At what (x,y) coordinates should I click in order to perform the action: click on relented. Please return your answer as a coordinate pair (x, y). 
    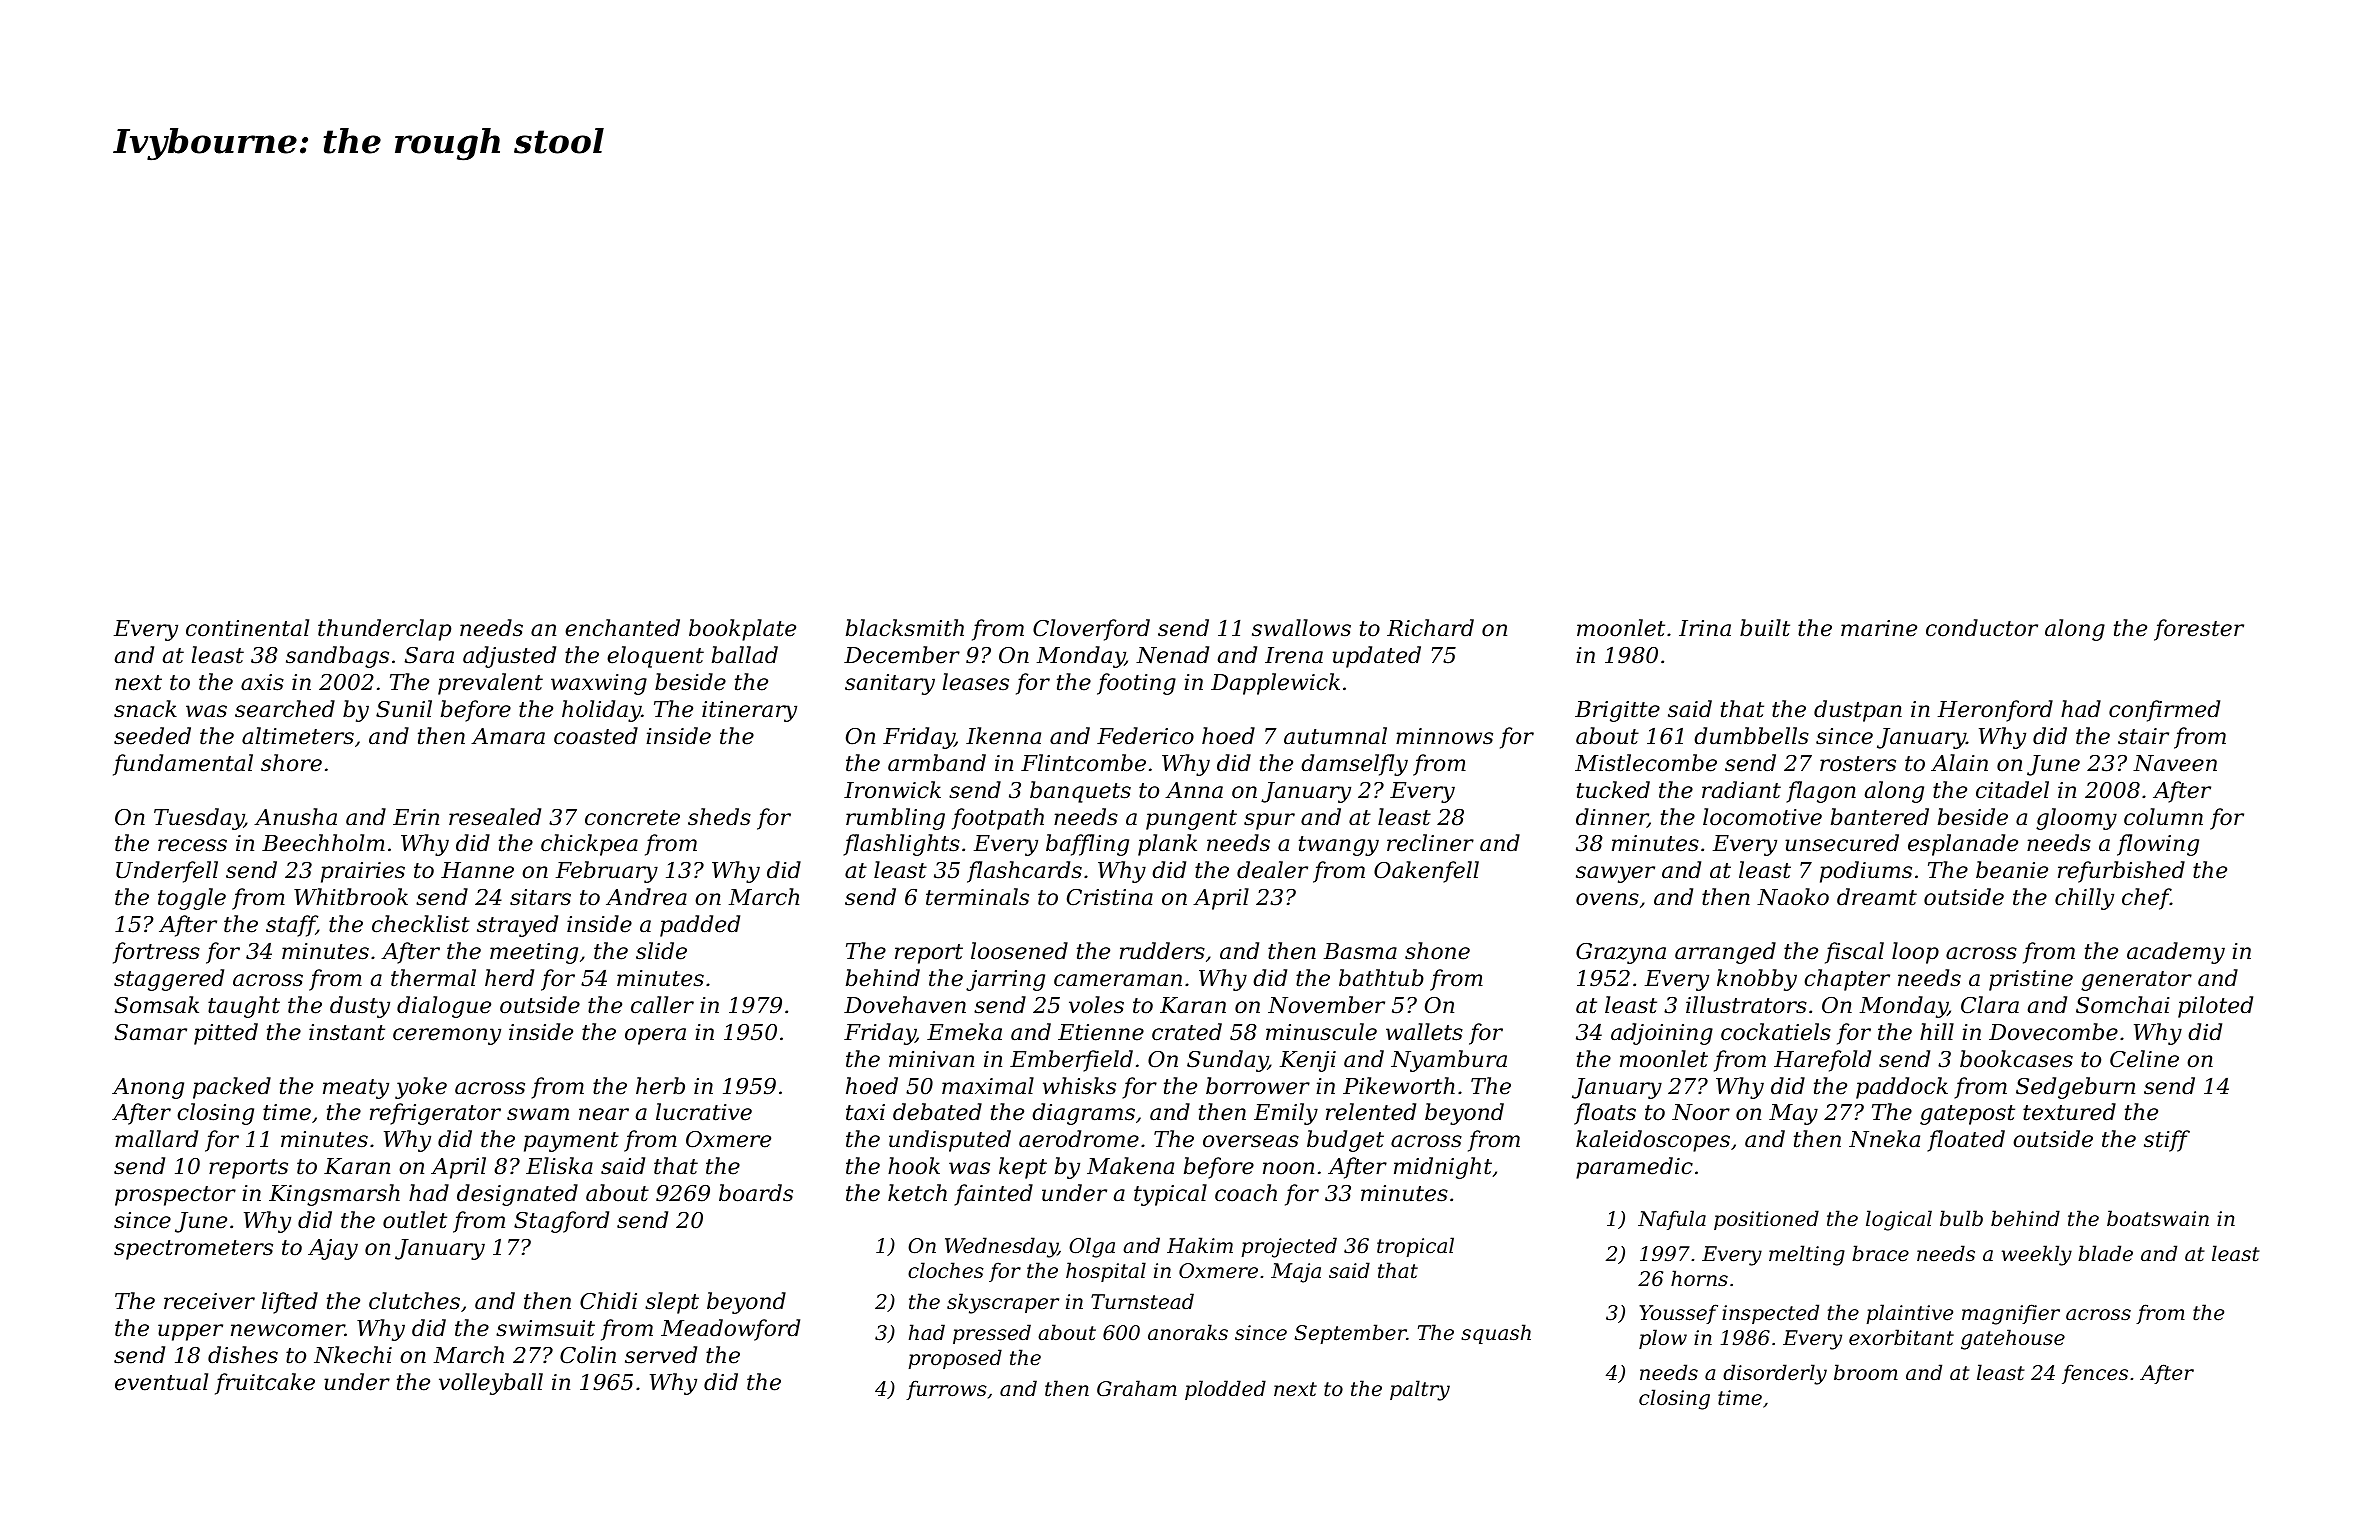
    Looking at the image, I should click on (1371, 1112).
